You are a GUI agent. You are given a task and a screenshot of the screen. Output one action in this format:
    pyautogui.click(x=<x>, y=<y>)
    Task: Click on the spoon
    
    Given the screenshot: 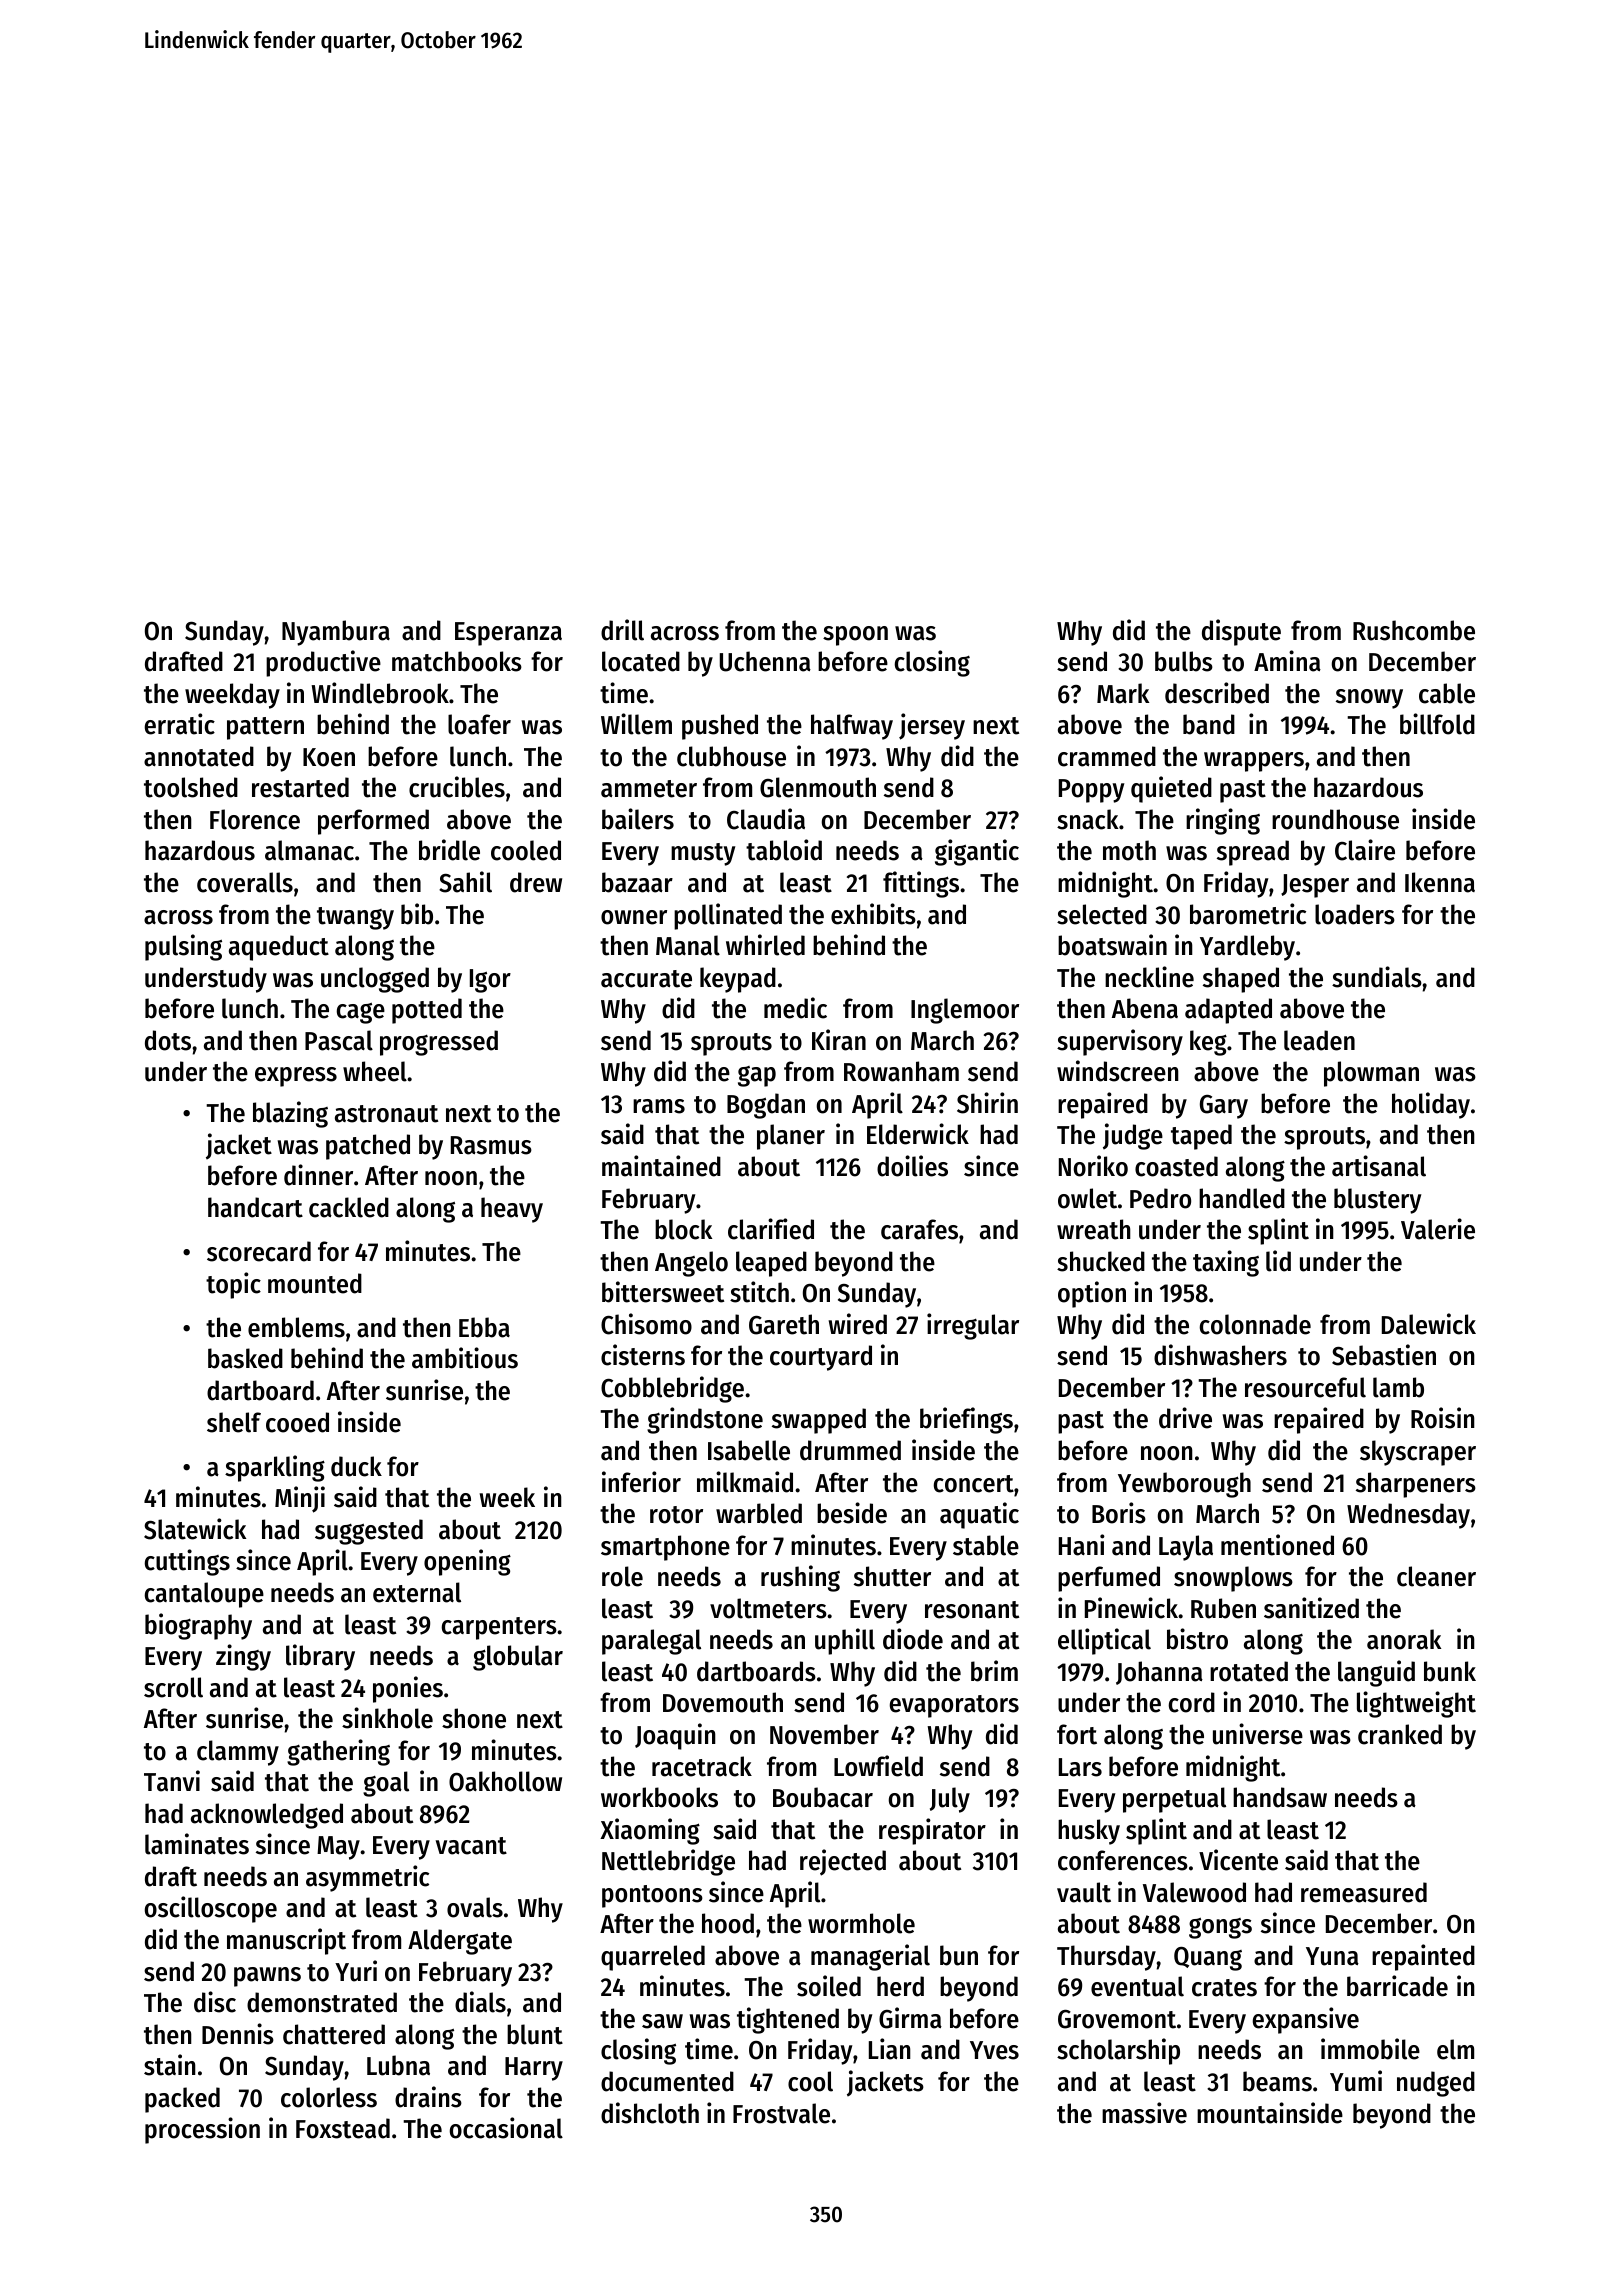 What is the action you would take?
    pyautogui.click(x=855, y=636)
